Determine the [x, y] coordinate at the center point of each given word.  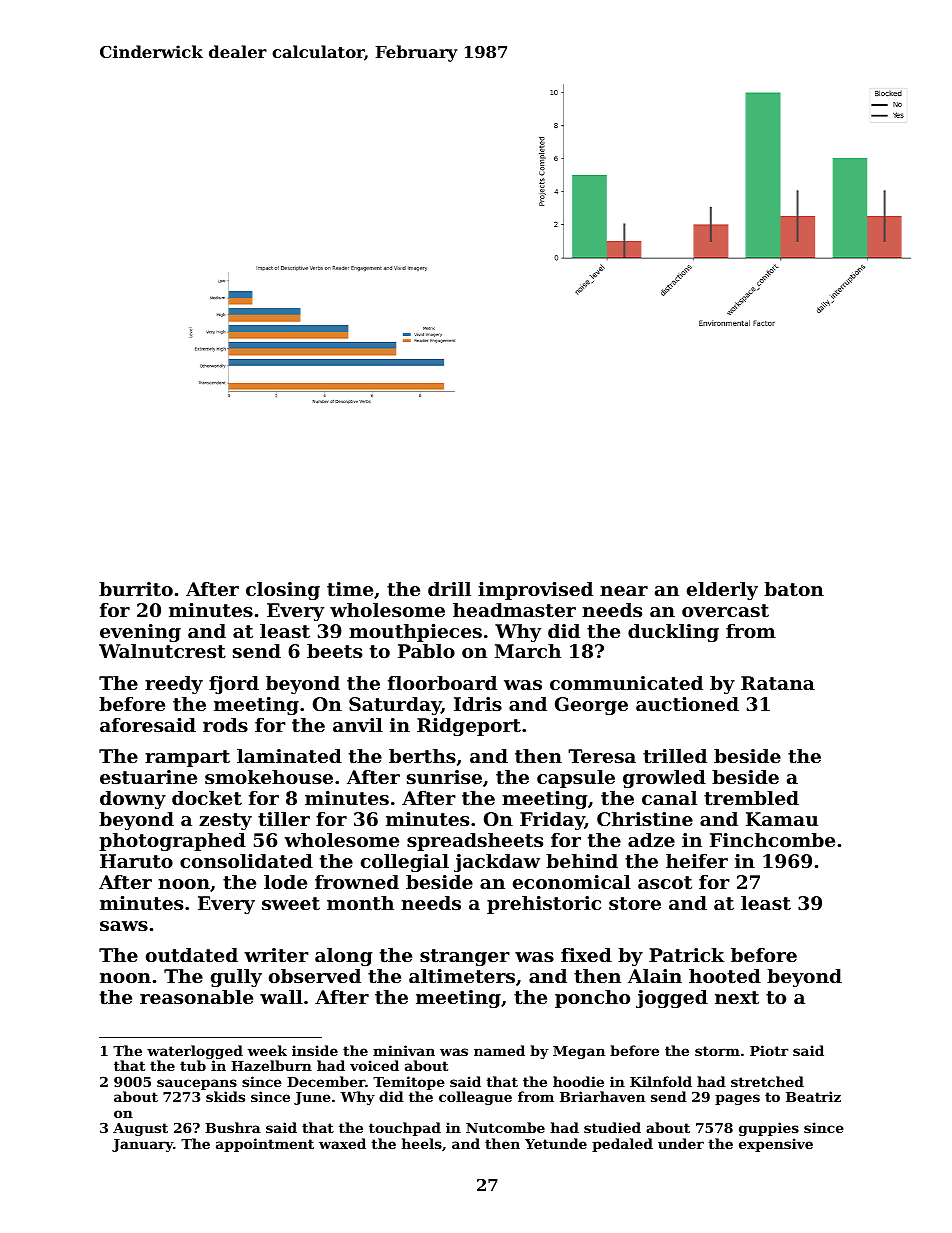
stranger [465, 957]
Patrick [687, 955]
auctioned [687, 704]
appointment [265, 1145]
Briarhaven [602, 1096]
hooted [725, 976]
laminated [289, 756]
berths [422, 756]
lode [285, 882]
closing [283, 591]
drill [449, 589]
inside [315, 1050]
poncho [592, 999]
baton [794, 589]
